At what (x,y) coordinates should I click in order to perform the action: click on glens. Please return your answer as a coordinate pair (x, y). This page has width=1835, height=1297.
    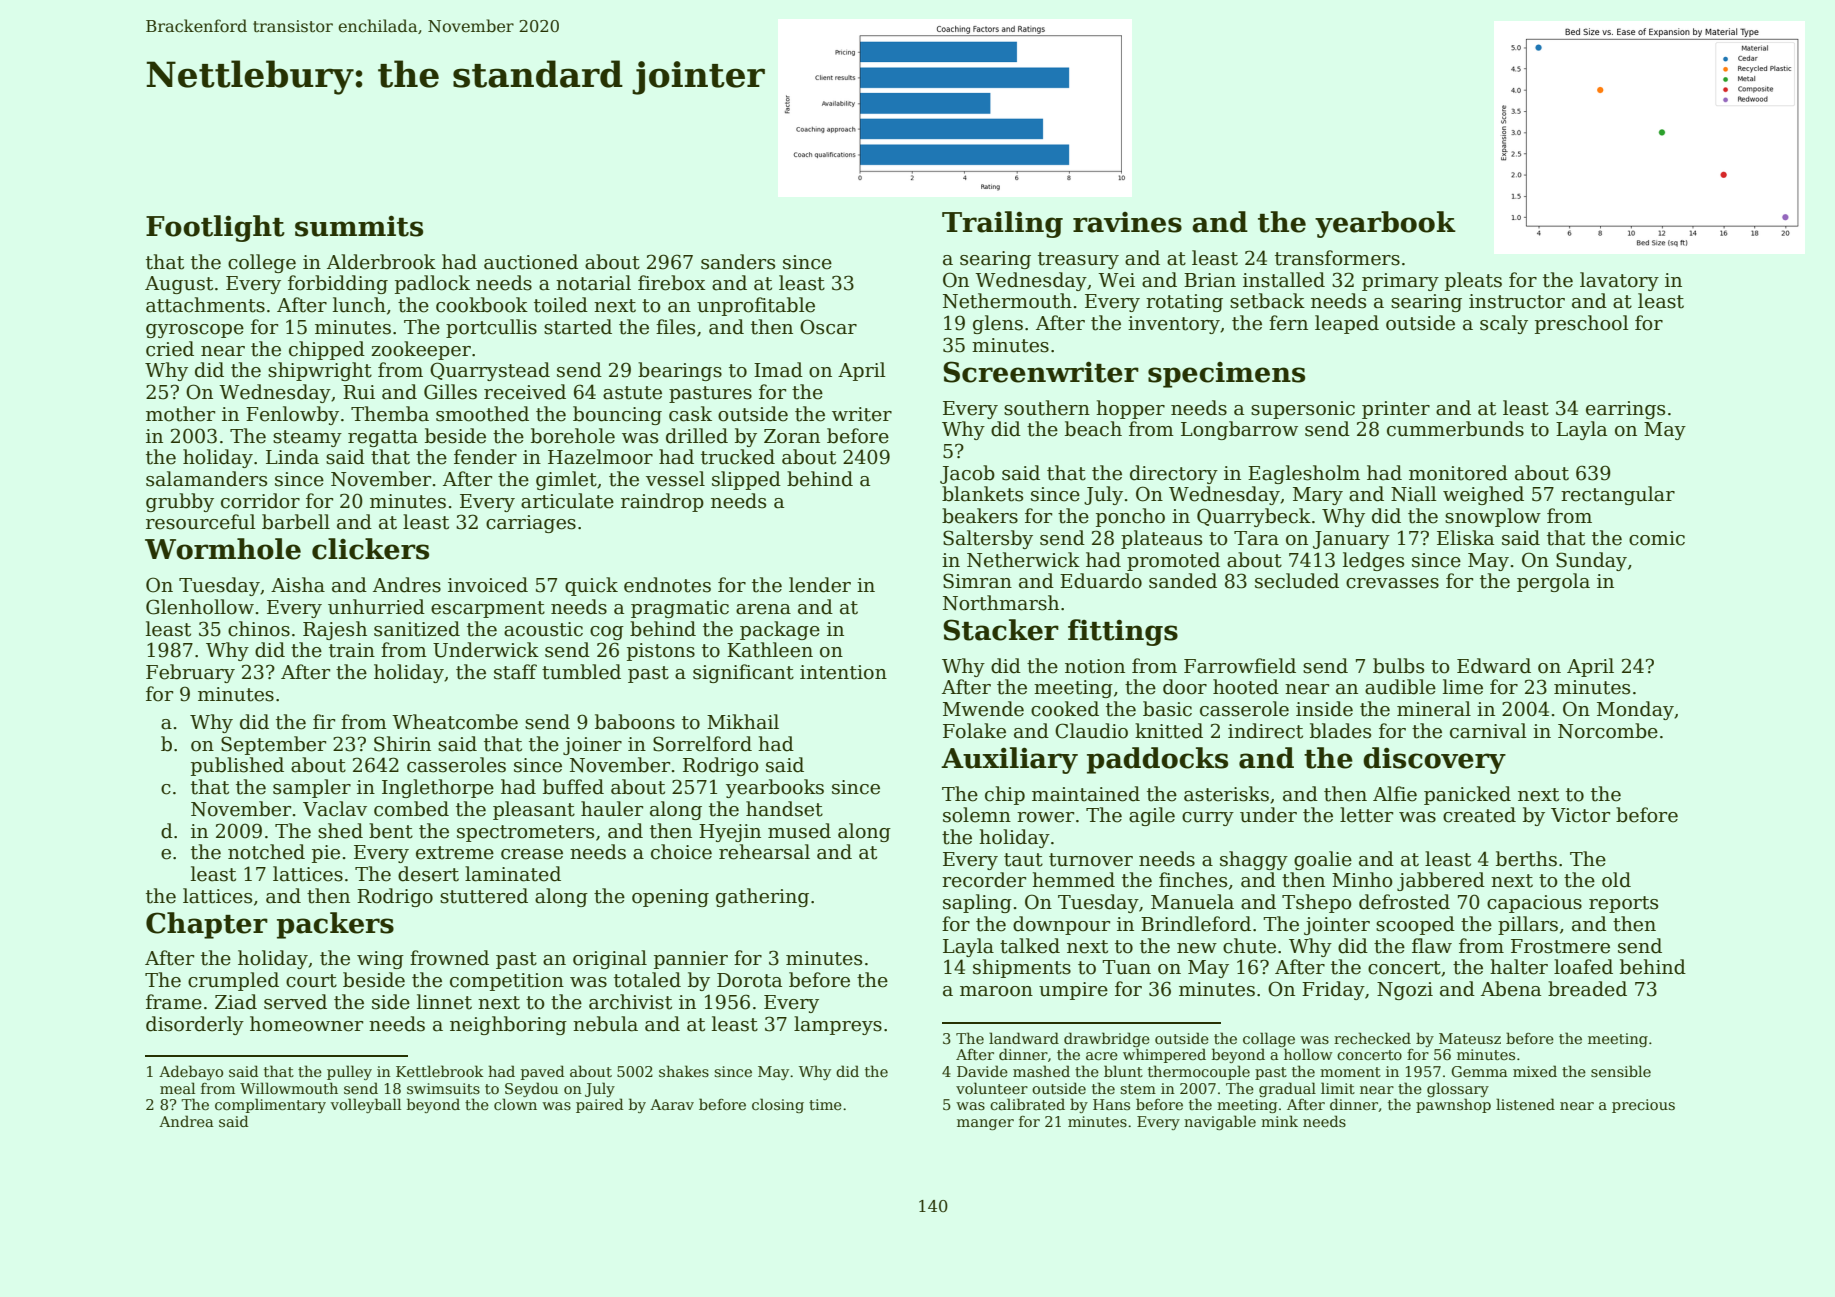
    Looking at the image, I should click on (998, 324).
